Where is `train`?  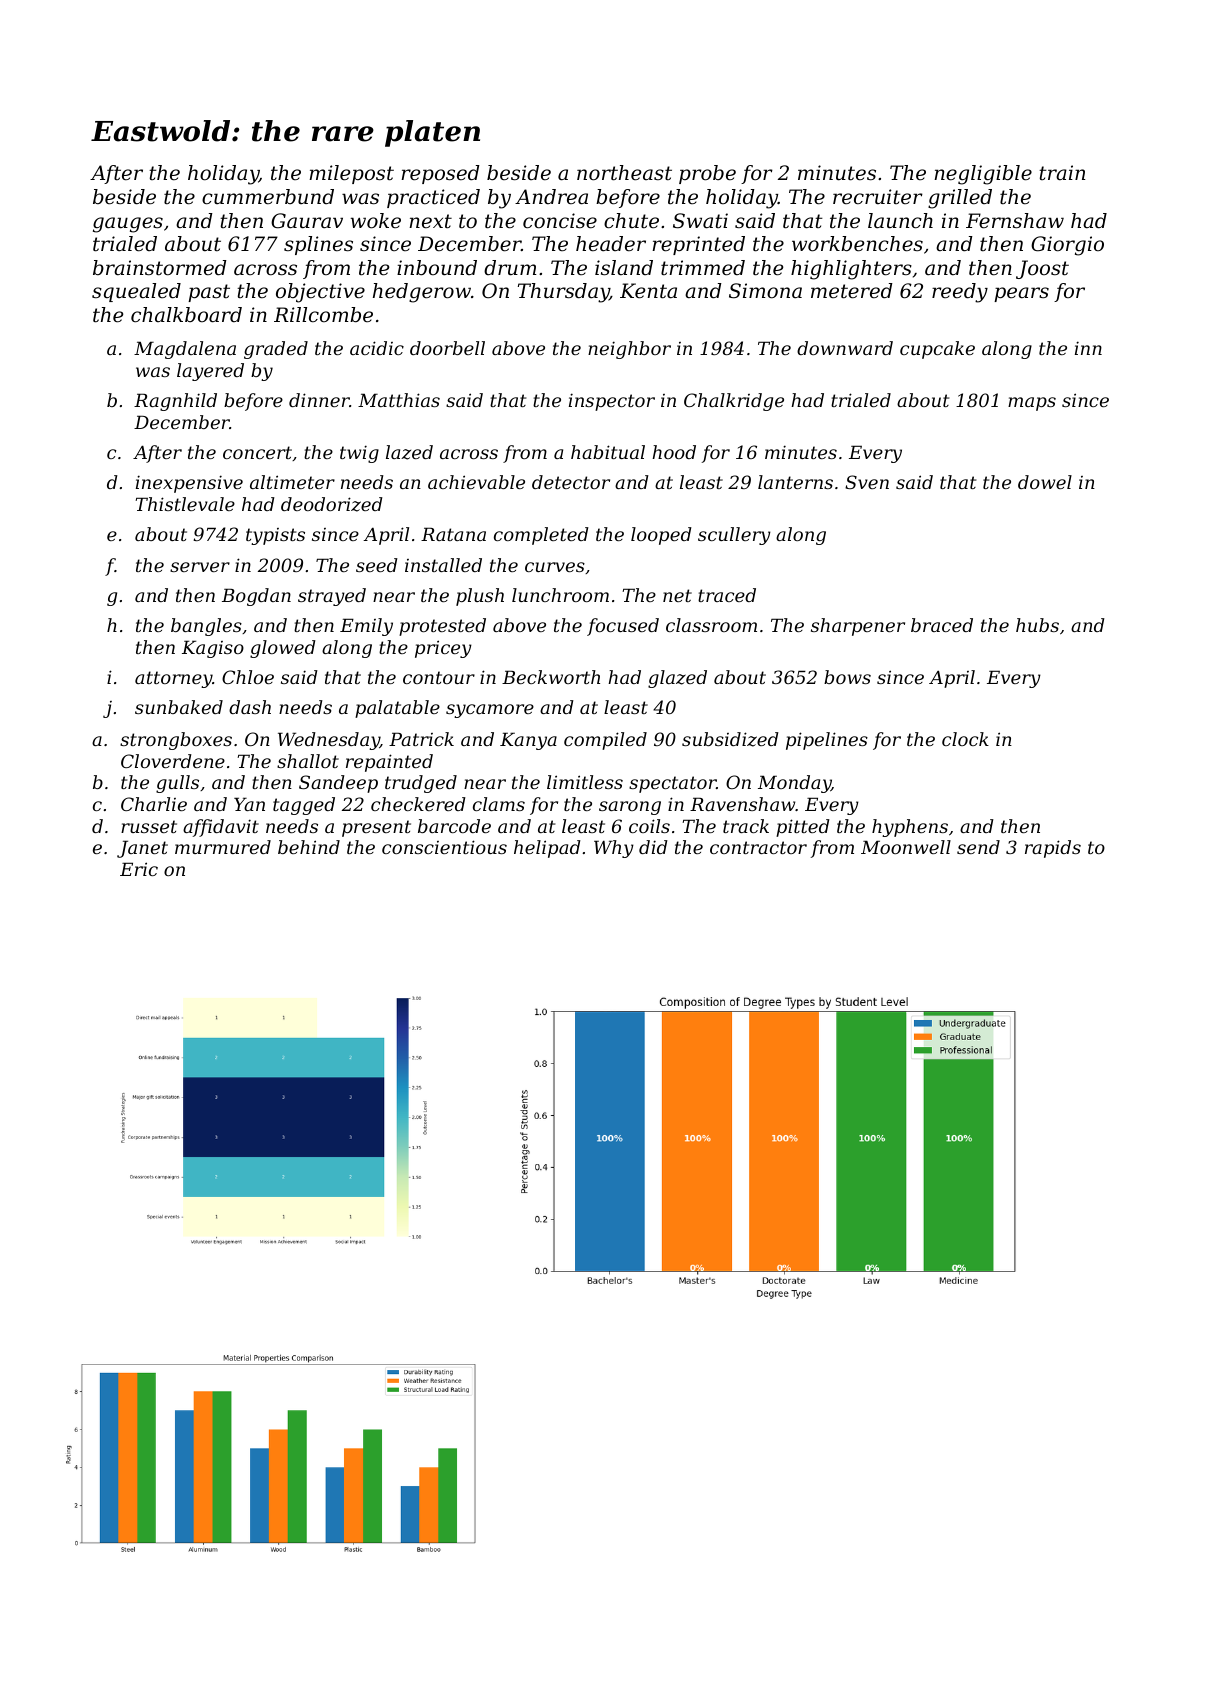
train is located at coordinates (1062, 172).
